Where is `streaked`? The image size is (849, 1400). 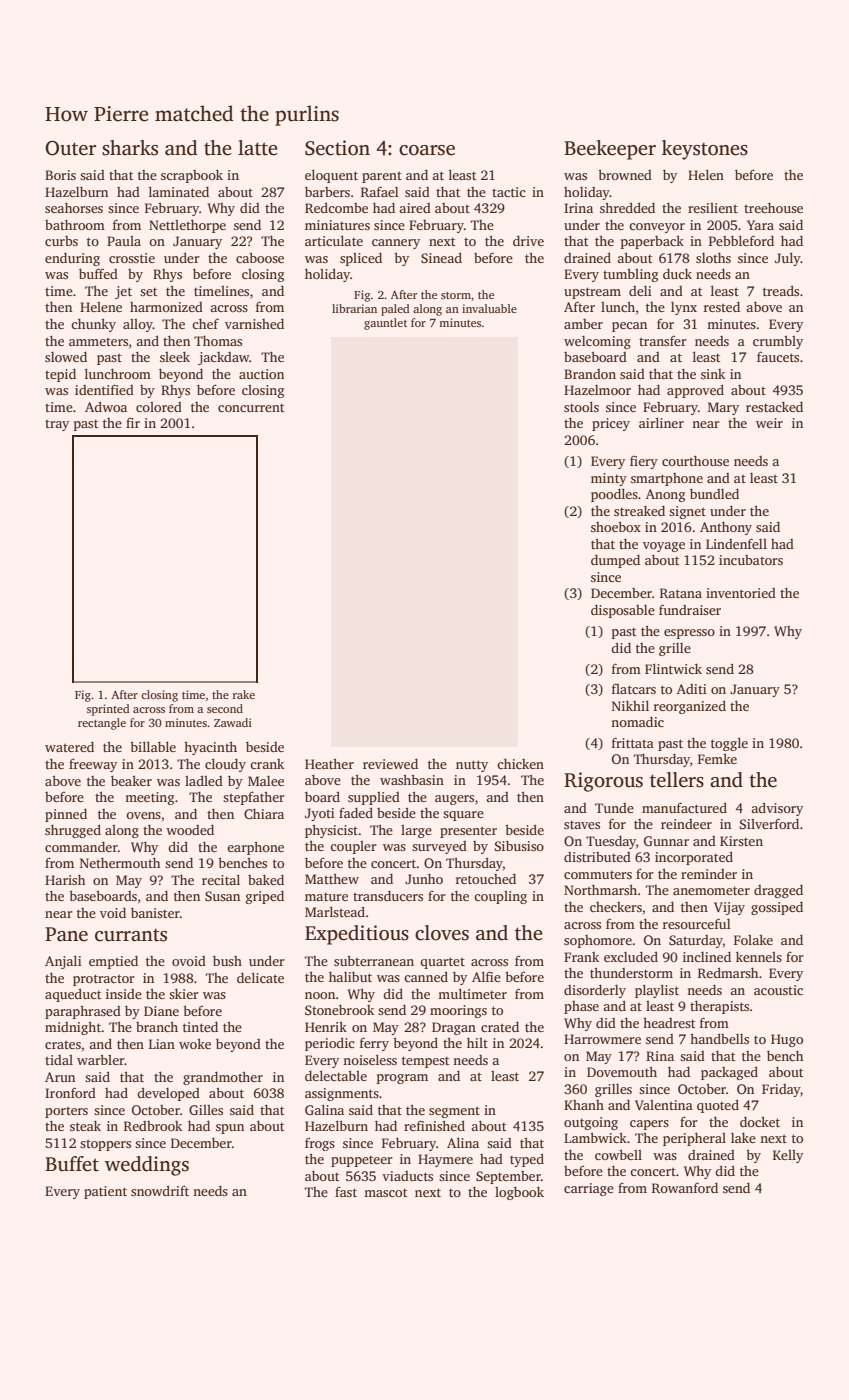 streaked is located at coordinates (639, 510).
